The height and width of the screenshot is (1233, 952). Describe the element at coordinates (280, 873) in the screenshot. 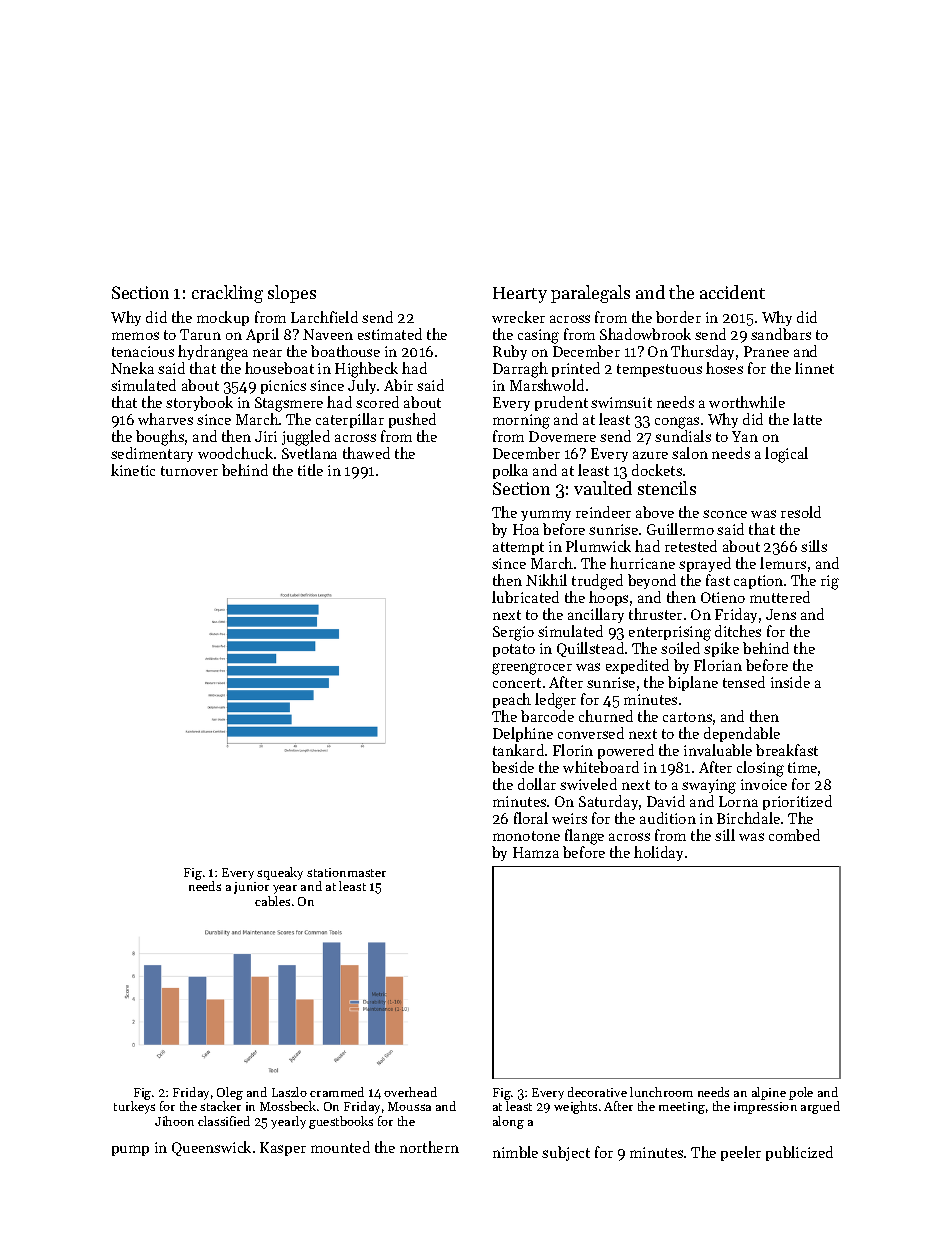

I see `squeaky` at that location.
